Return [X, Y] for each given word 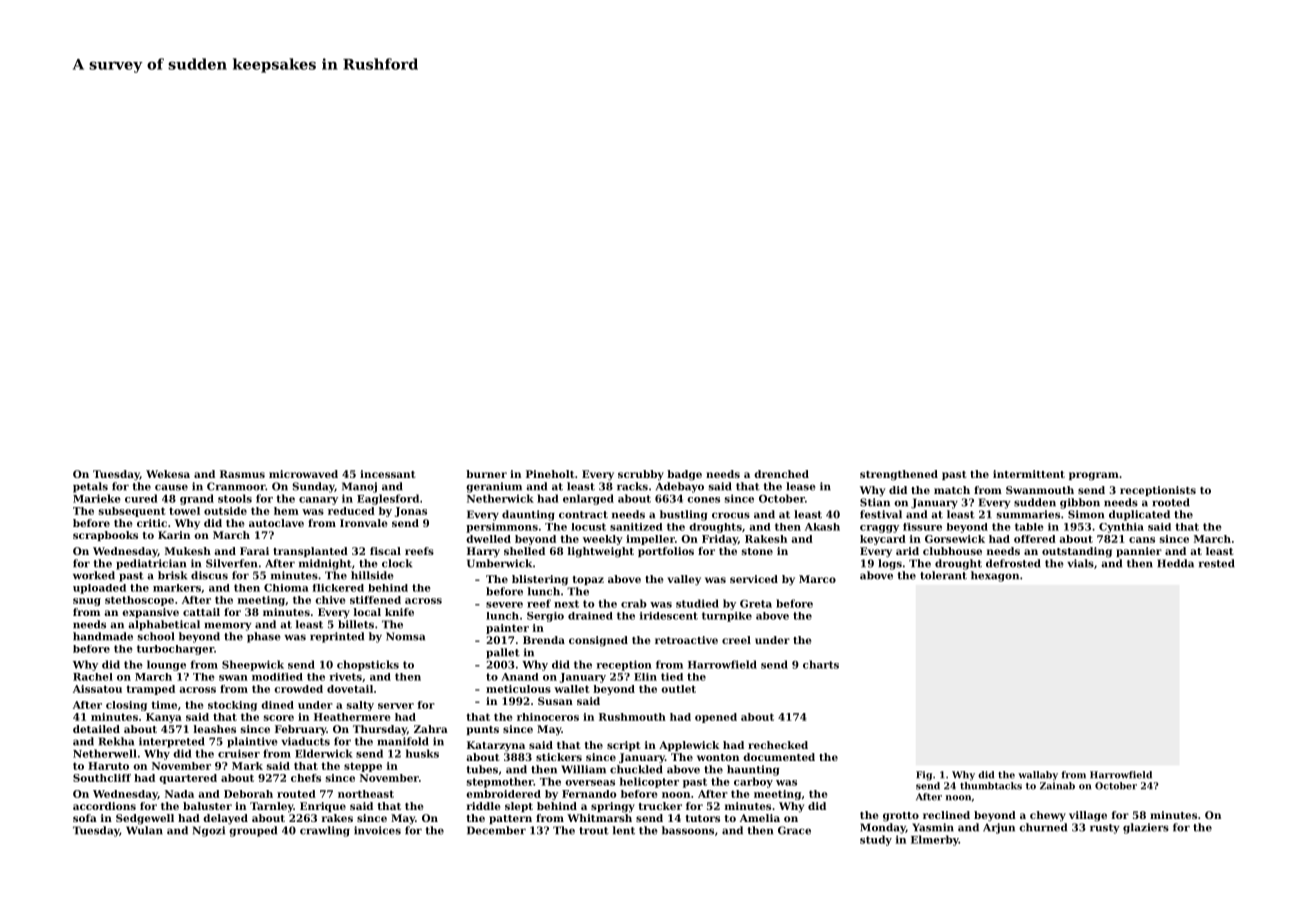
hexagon [995, 576]
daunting [528, 515]
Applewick [689, 746]
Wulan [144, 830]
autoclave [276, 523]
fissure [922, 527]
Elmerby [935, 840]
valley [684, 580]
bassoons [688, 830]
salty [360, 706]
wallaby [1038, 776]
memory [228, 626]
